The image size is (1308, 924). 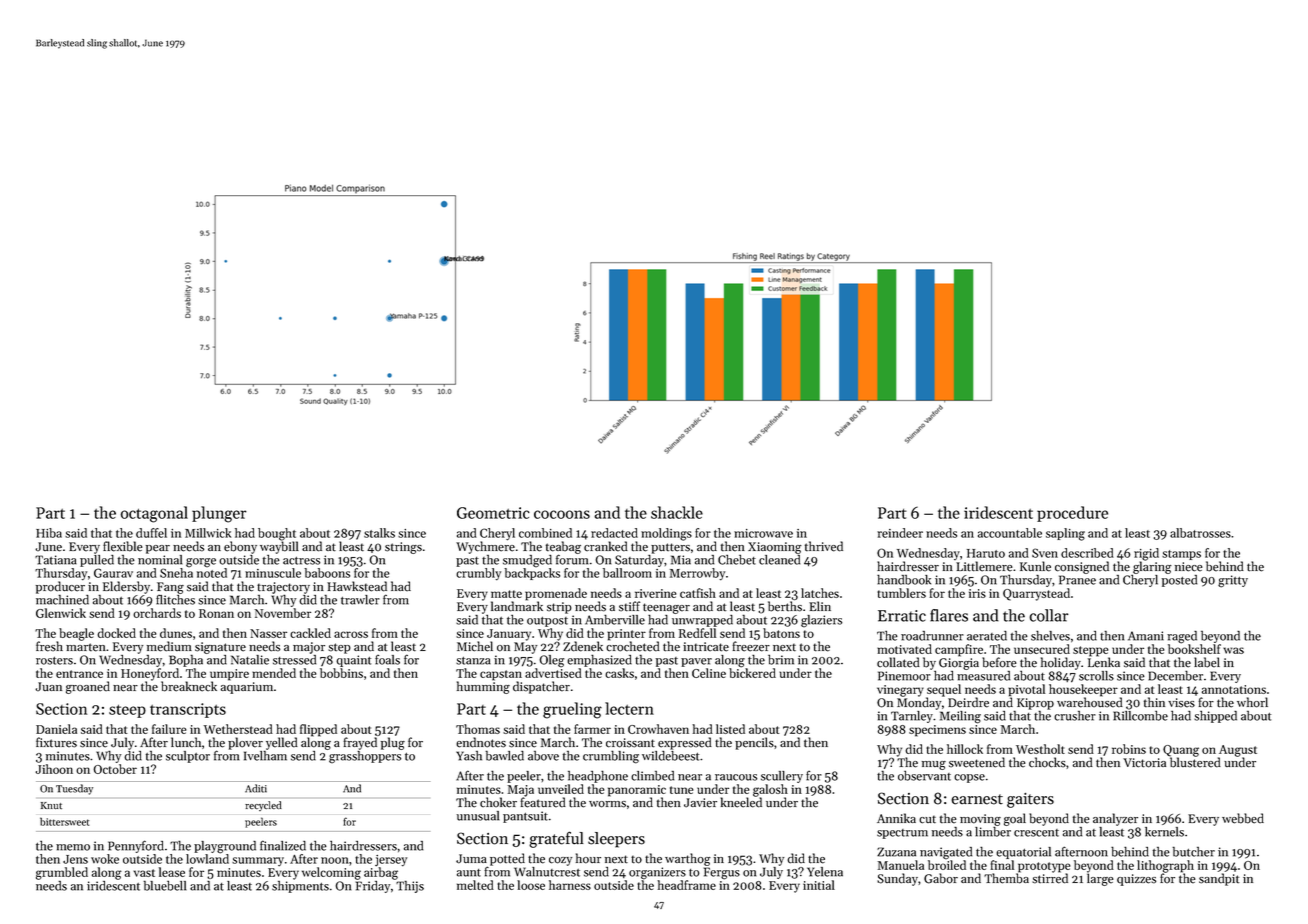 What do you see at coordinates (73, 847) in the image?
I see `memo` at bounding box center [73, 847].
